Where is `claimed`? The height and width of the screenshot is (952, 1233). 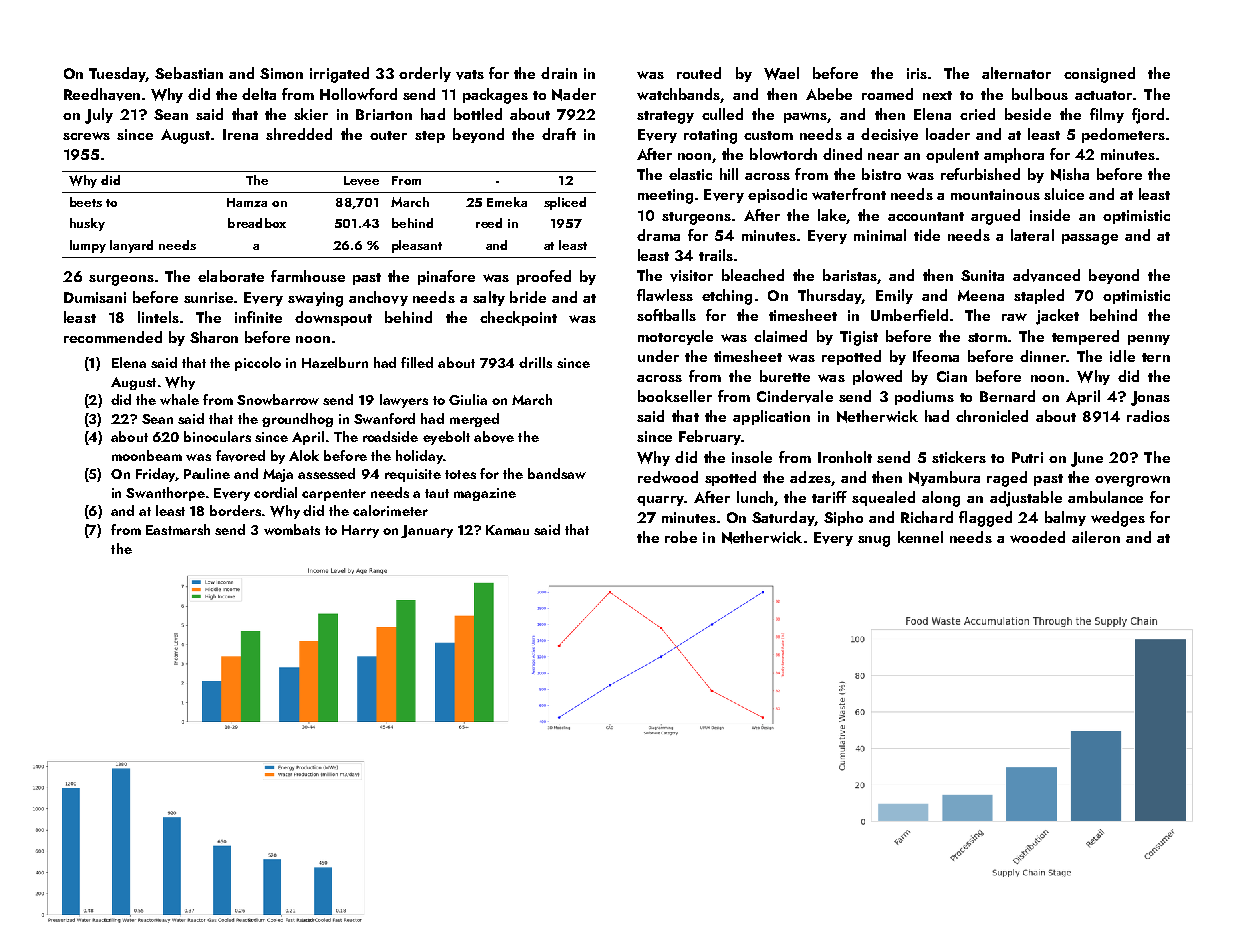
claimed is located at coordinates (780, 336).
